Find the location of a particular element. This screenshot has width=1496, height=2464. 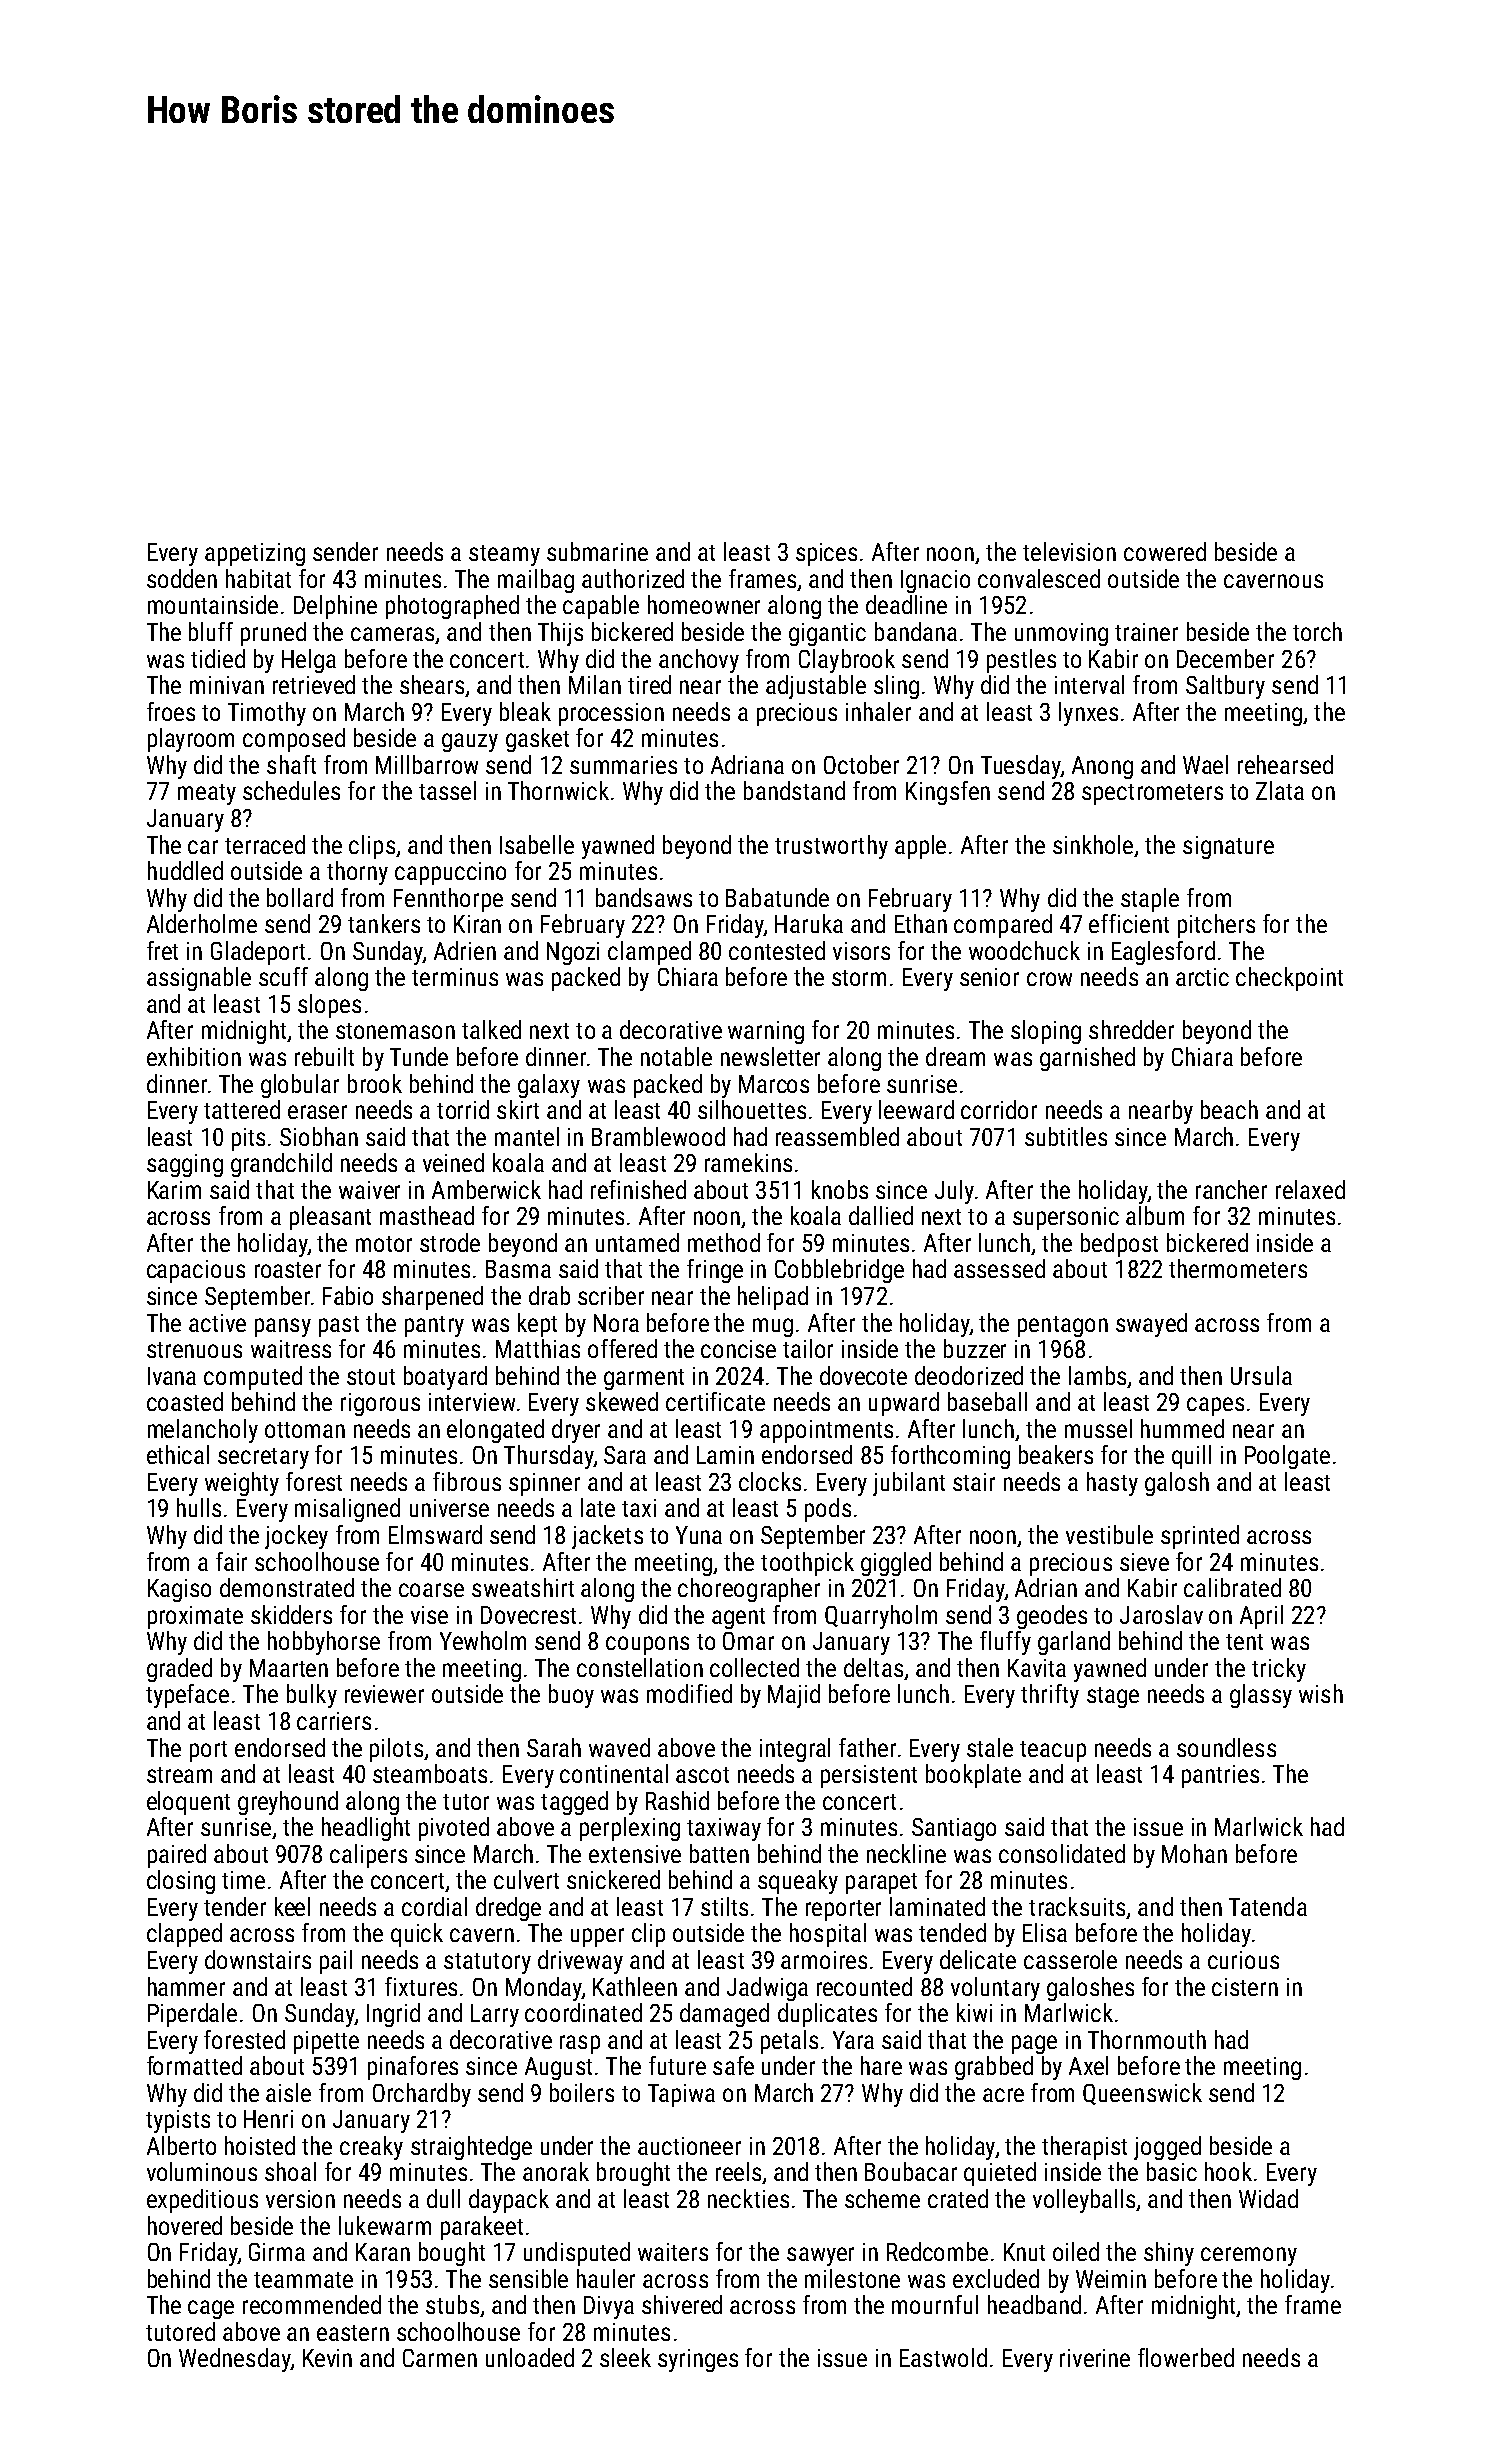

ethical is located at coordinates (178, 1454).
